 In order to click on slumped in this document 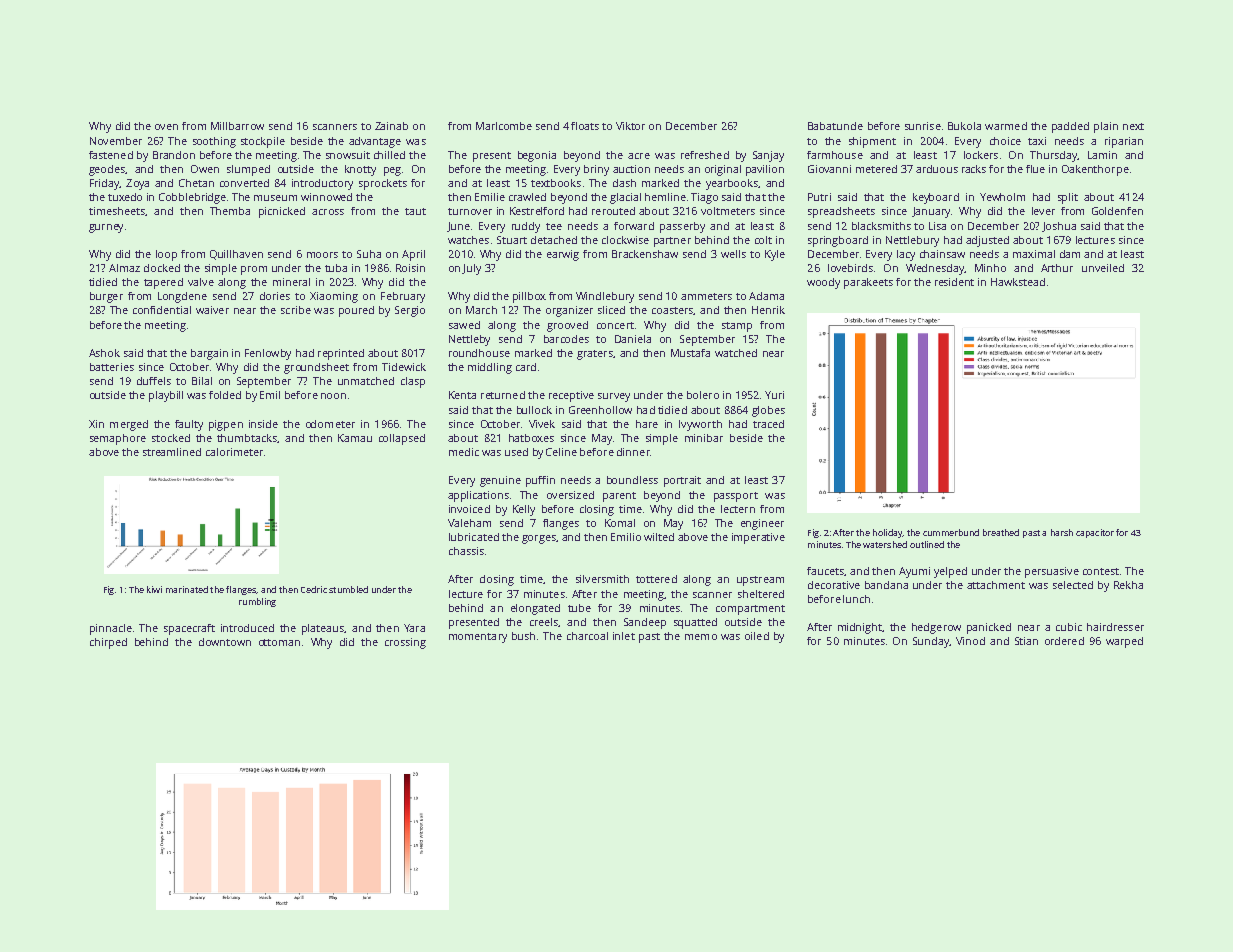, I will do `click(248, 170)`.
